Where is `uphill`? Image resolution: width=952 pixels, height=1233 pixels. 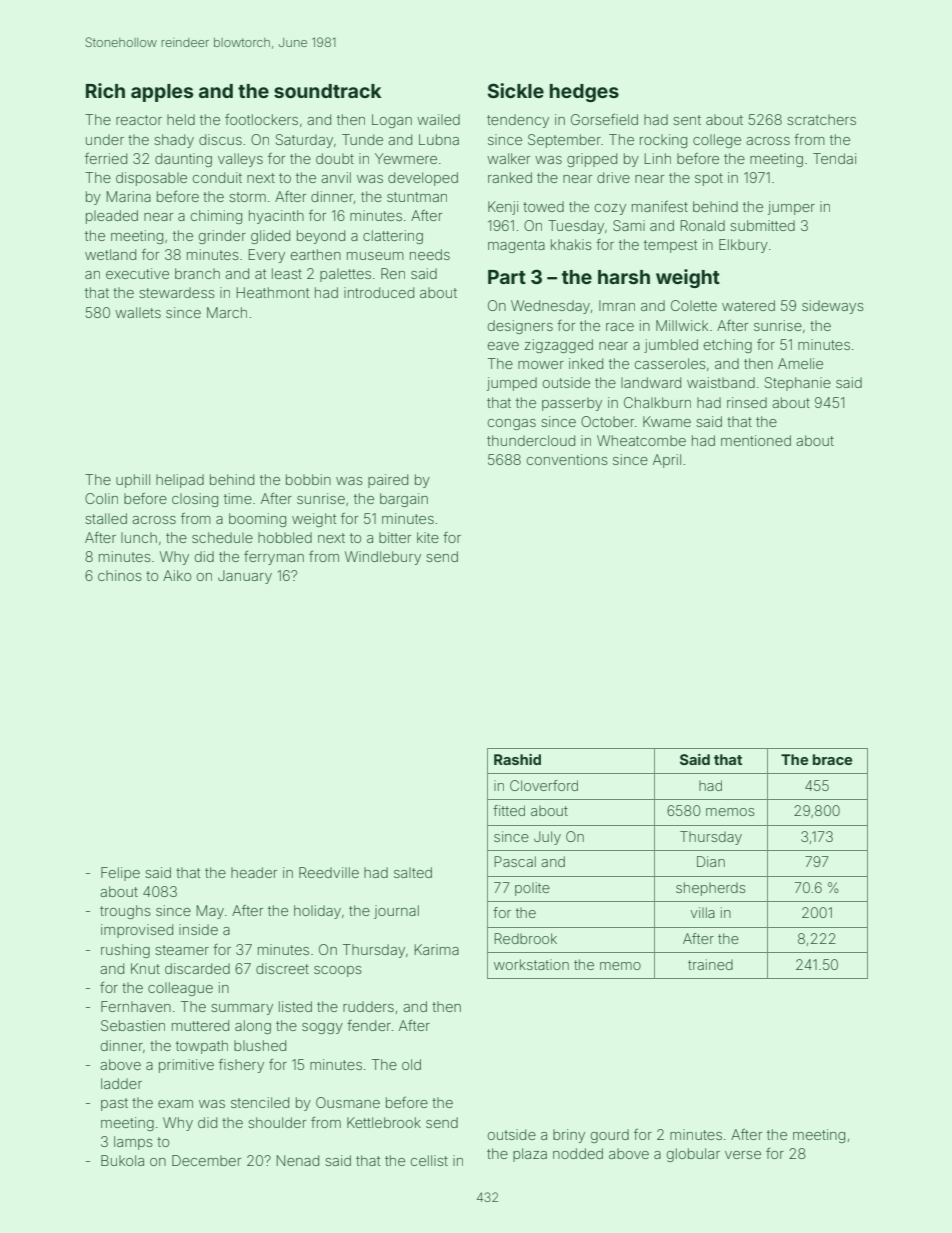
uphill is located at coordinates (133, 481).
